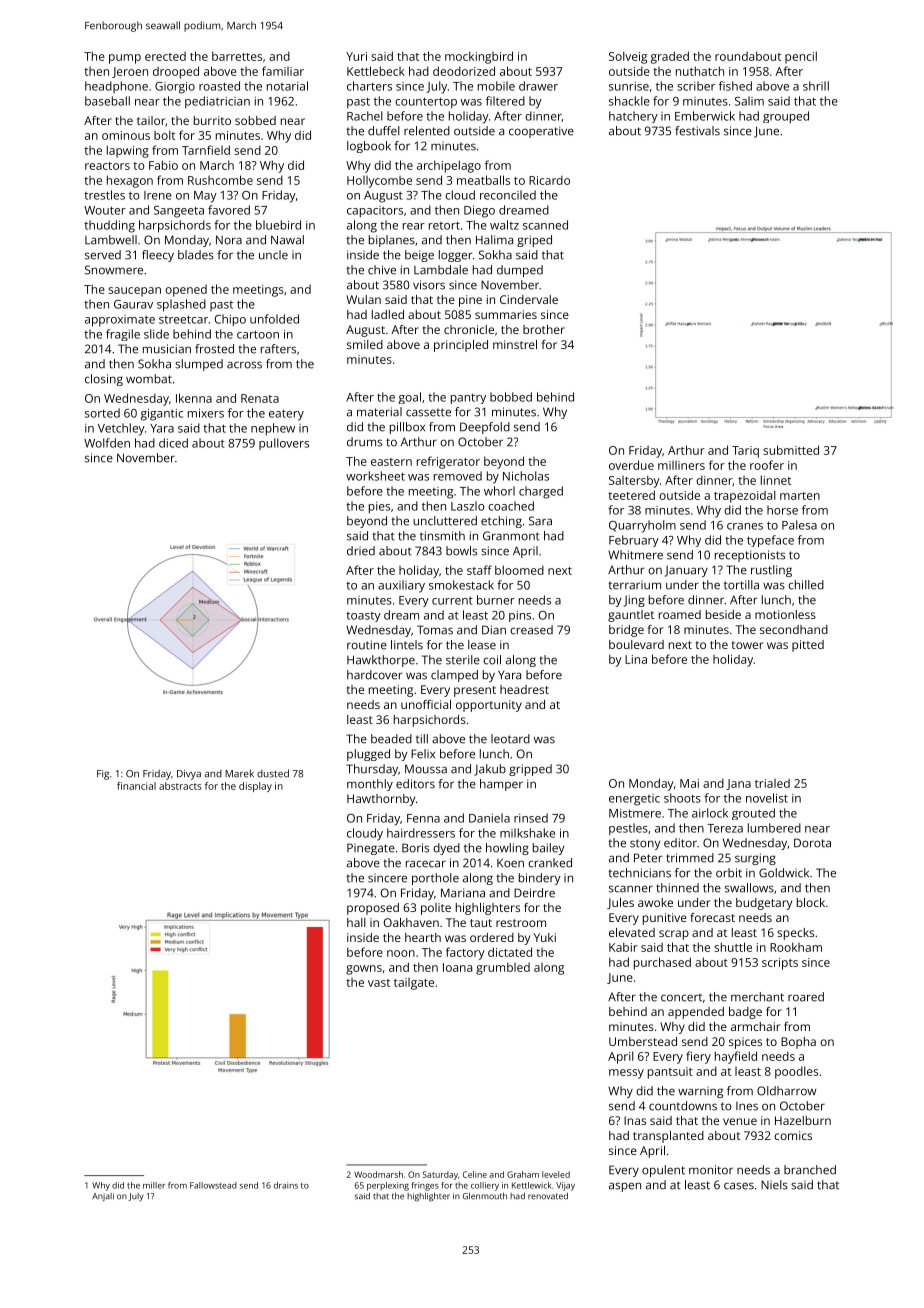  What do you see at coordinates (364, 970) in the page?
I see `gowns` at bounding box center [364, 970].
